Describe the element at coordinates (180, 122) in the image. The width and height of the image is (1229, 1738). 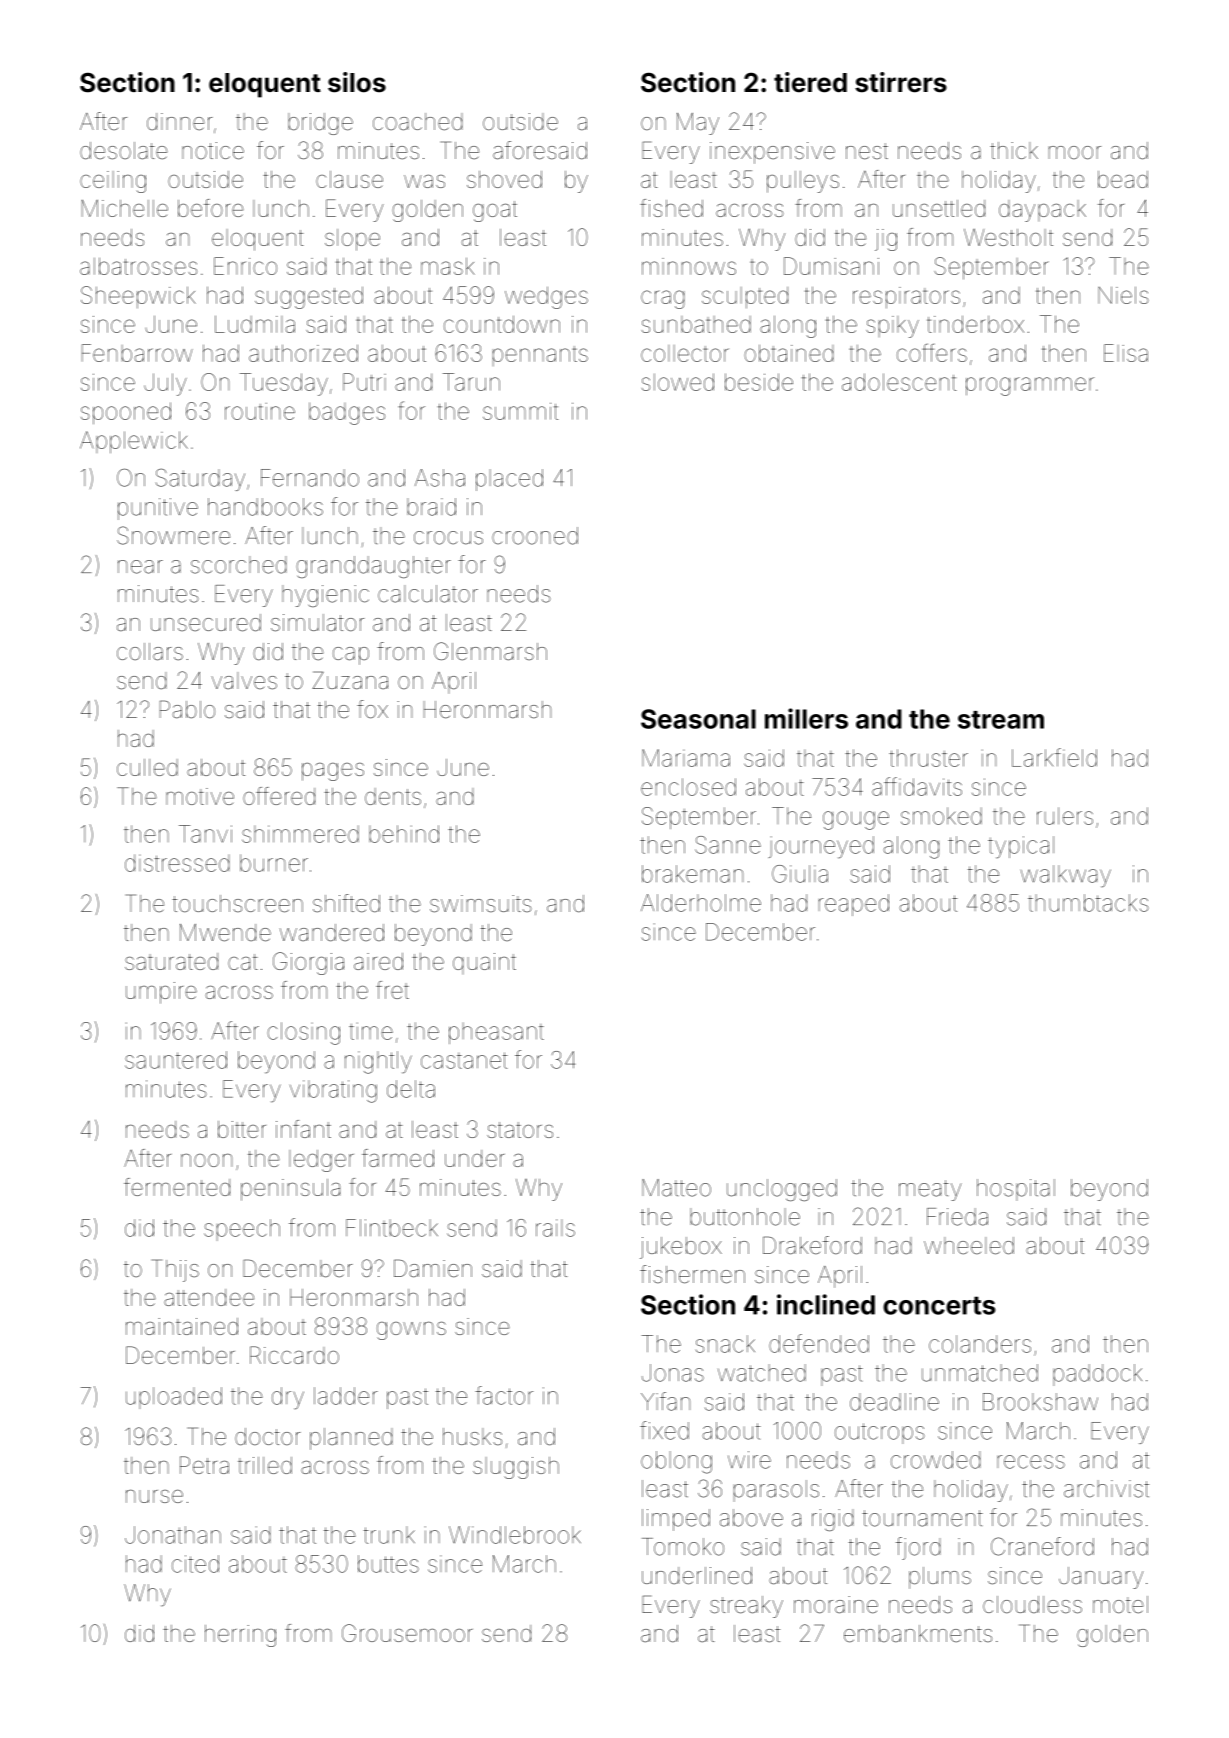
I see `dinner` at that location.
